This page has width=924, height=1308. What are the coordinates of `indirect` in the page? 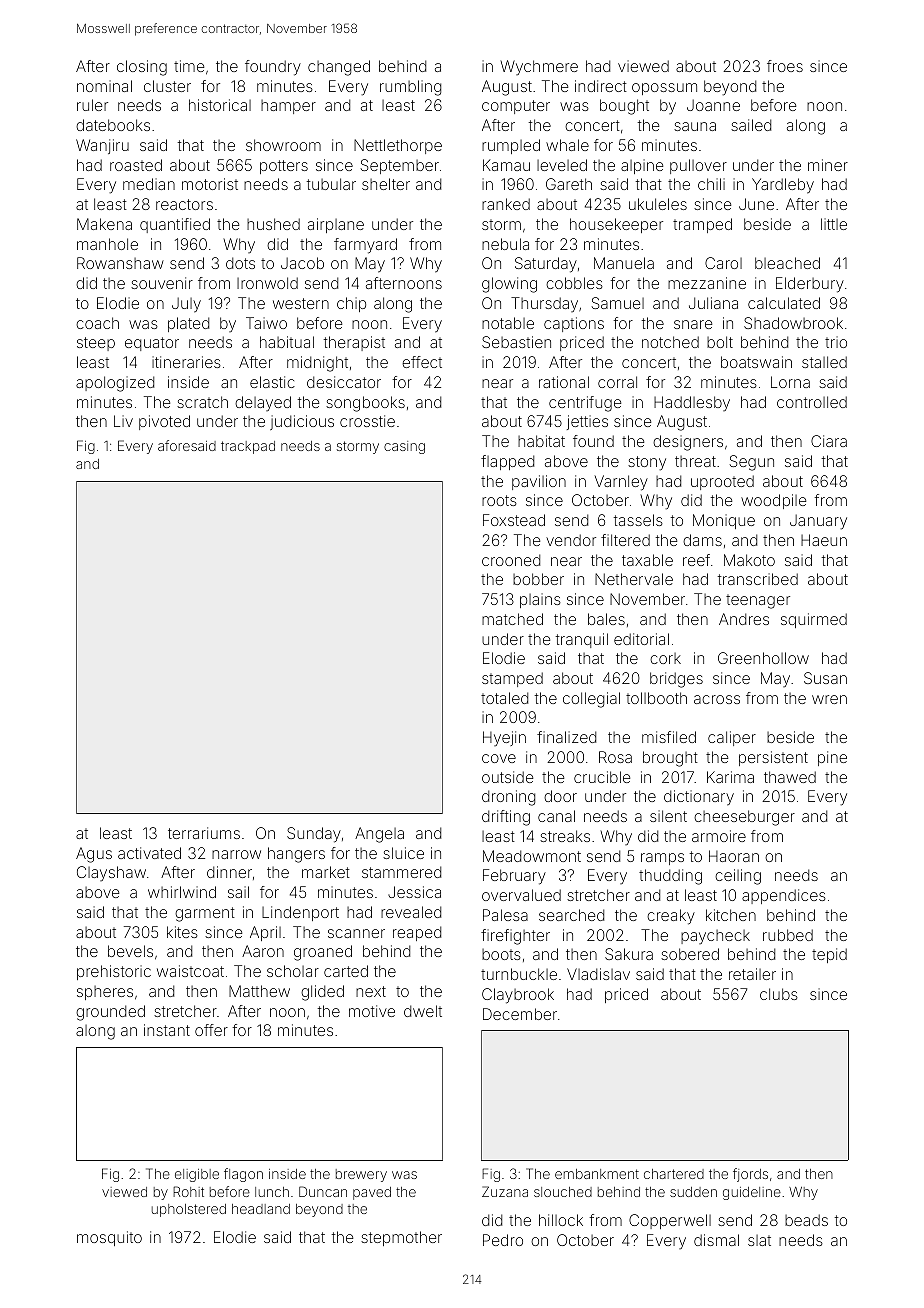 It's located at (601, 86).
